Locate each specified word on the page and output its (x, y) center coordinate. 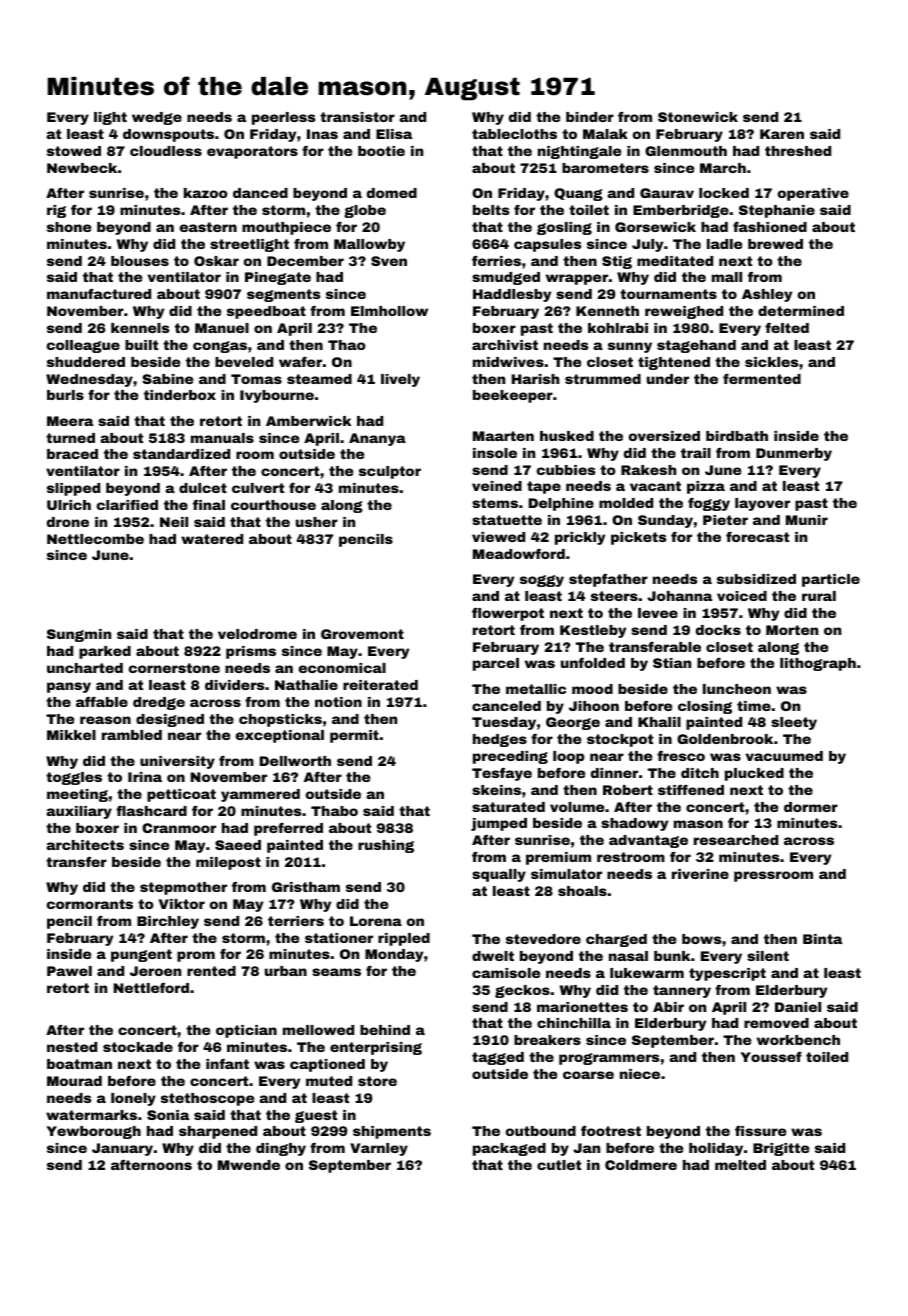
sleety (794, 723)
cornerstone (174, 668)
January (122, 1149)
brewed (775, 244)
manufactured (99, 294)
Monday (394, 955)
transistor (357, 117)
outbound (541, 1131)
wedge (157, 118)
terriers (296, 921)
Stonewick (698, 117)
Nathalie (306, 685)
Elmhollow (389, 311)
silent (768, 956)
